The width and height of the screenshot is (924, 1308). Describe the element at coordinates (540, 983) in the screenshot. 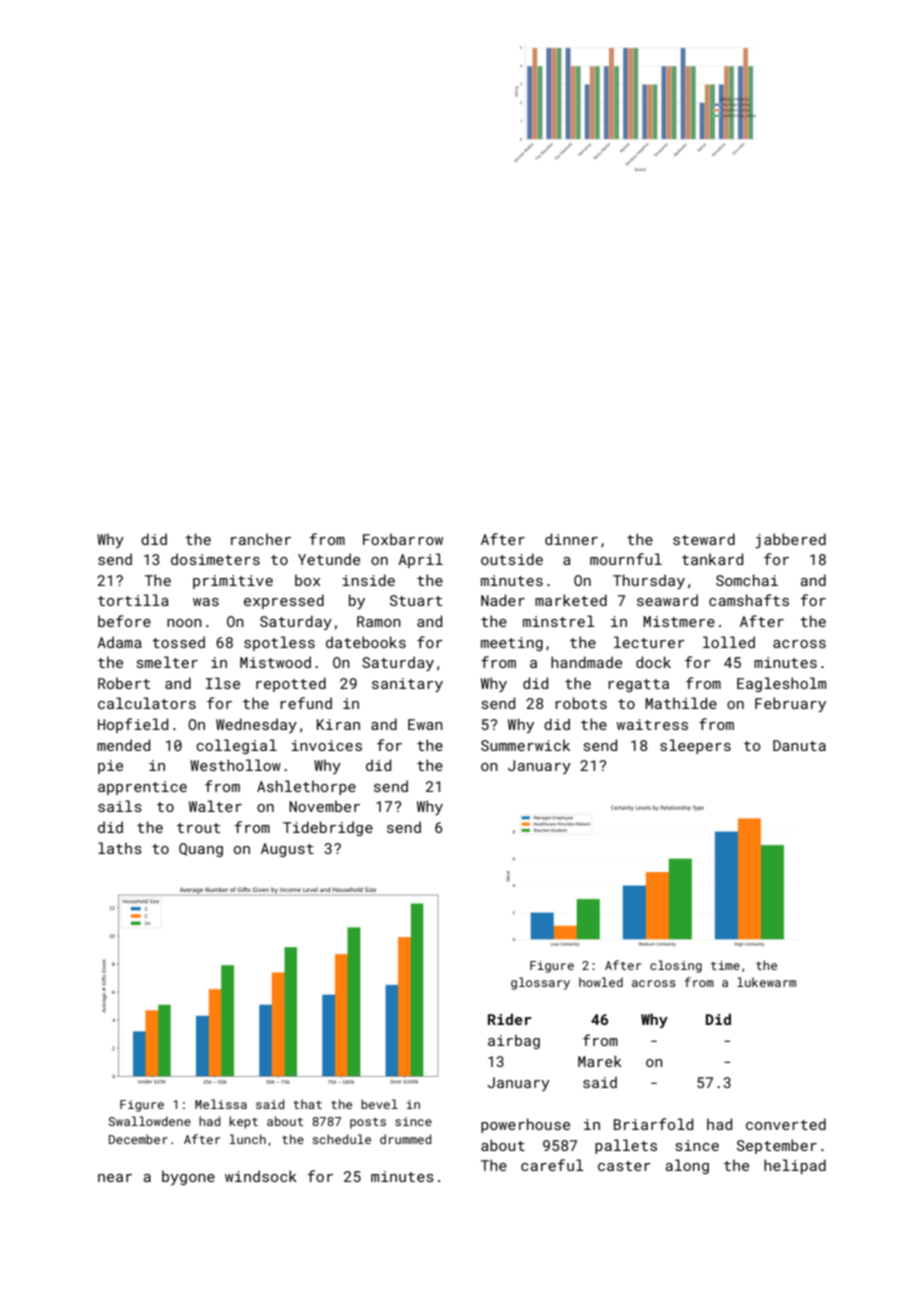

I see `glossary` at that location.
